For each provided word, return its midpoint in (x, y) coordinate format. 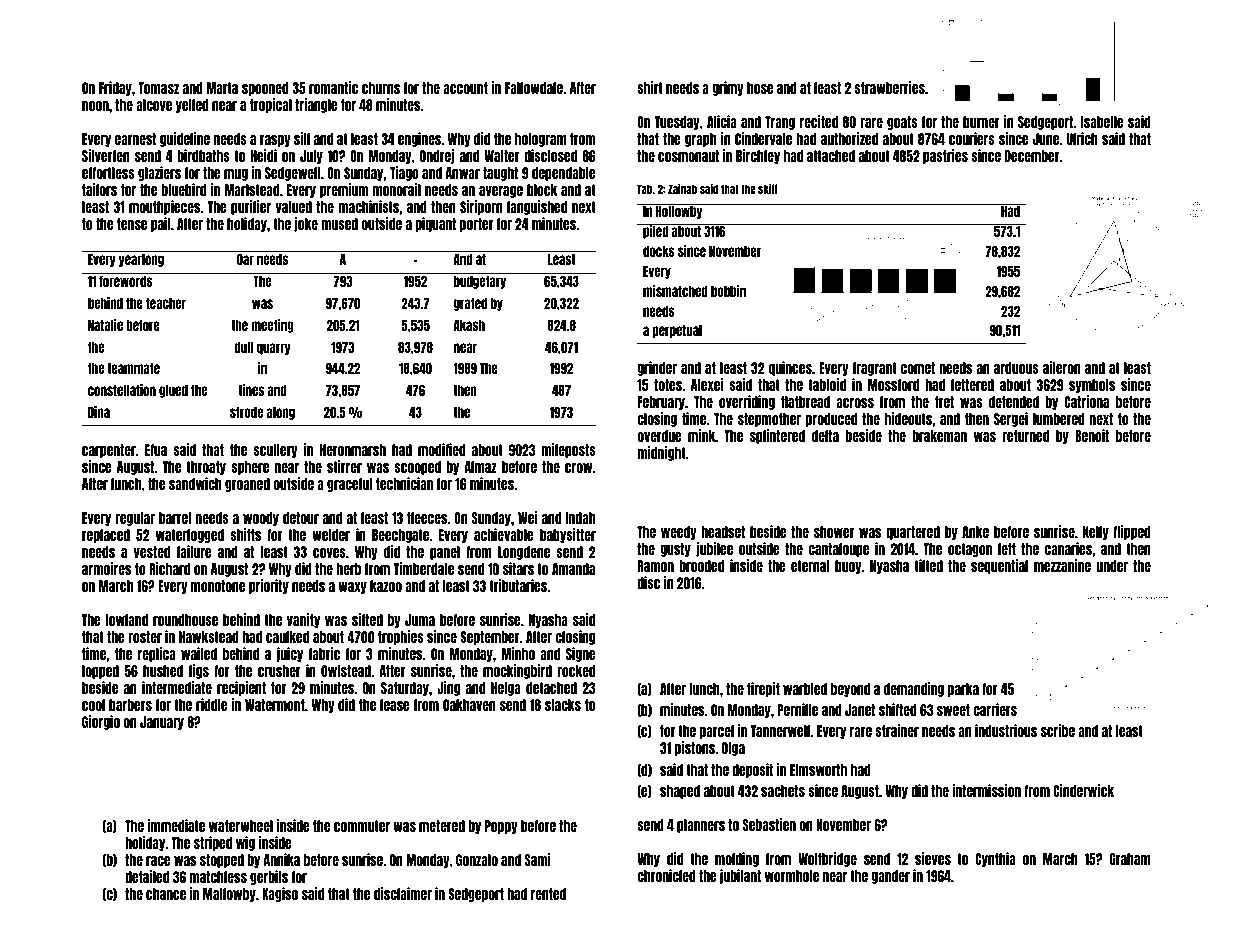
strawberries (889, 87)
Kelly (1096, 533)
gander (890, 877)
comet (918, 368)
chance (166, 894)
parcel (717, 732)
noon (95, 106)
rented (548, 894)
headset (723, 532)
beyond (850, 690)
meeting (272, 326)
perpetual (677, 331)
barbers (130, 705)
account (465, 88)
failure (194, 551)
